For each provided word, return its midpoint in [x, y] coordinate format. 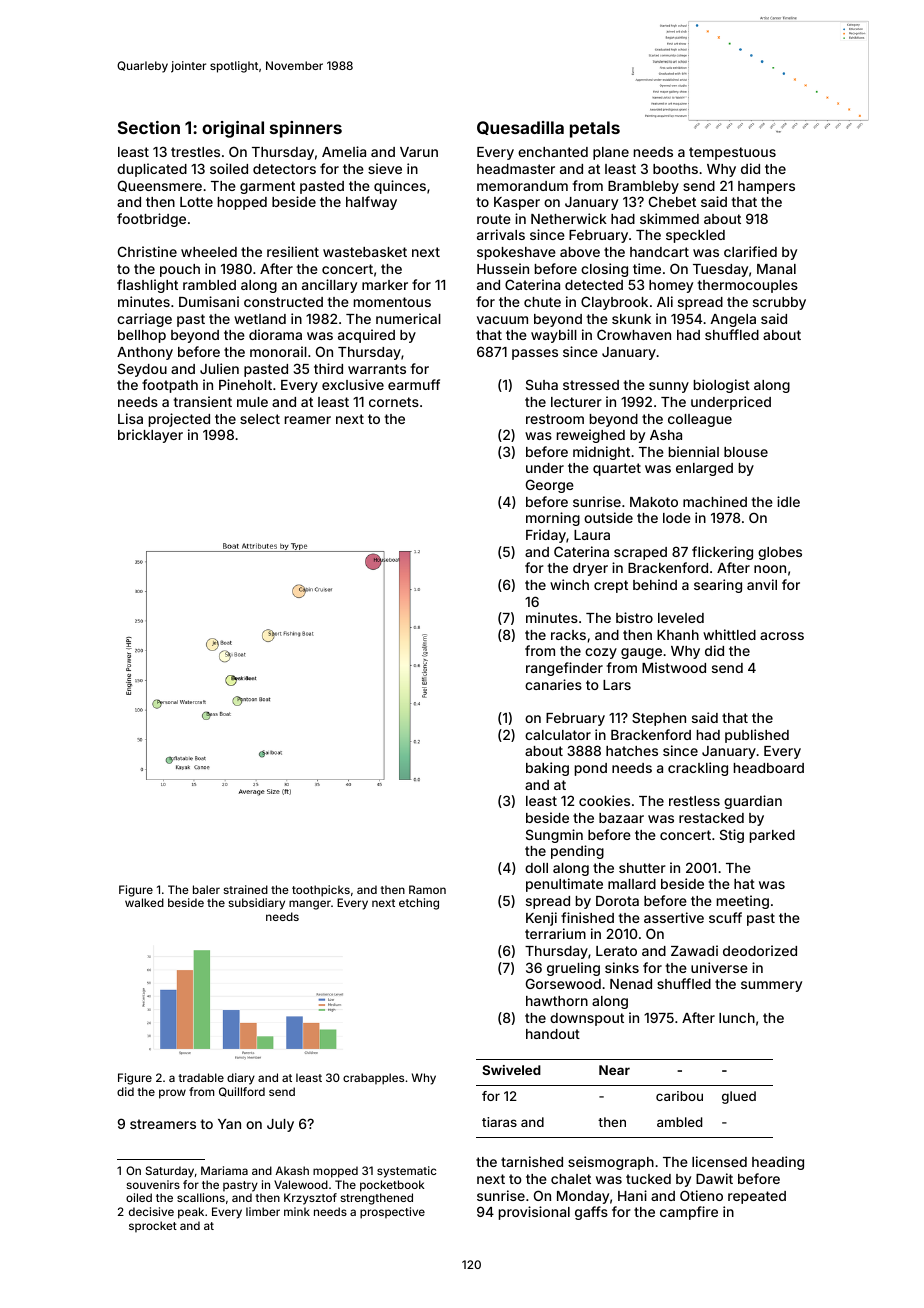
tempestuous [732, 153]
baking [547, 769]
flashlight [147, 286]
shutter [642, 868]
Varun [419, 152]
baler [206, 889]
